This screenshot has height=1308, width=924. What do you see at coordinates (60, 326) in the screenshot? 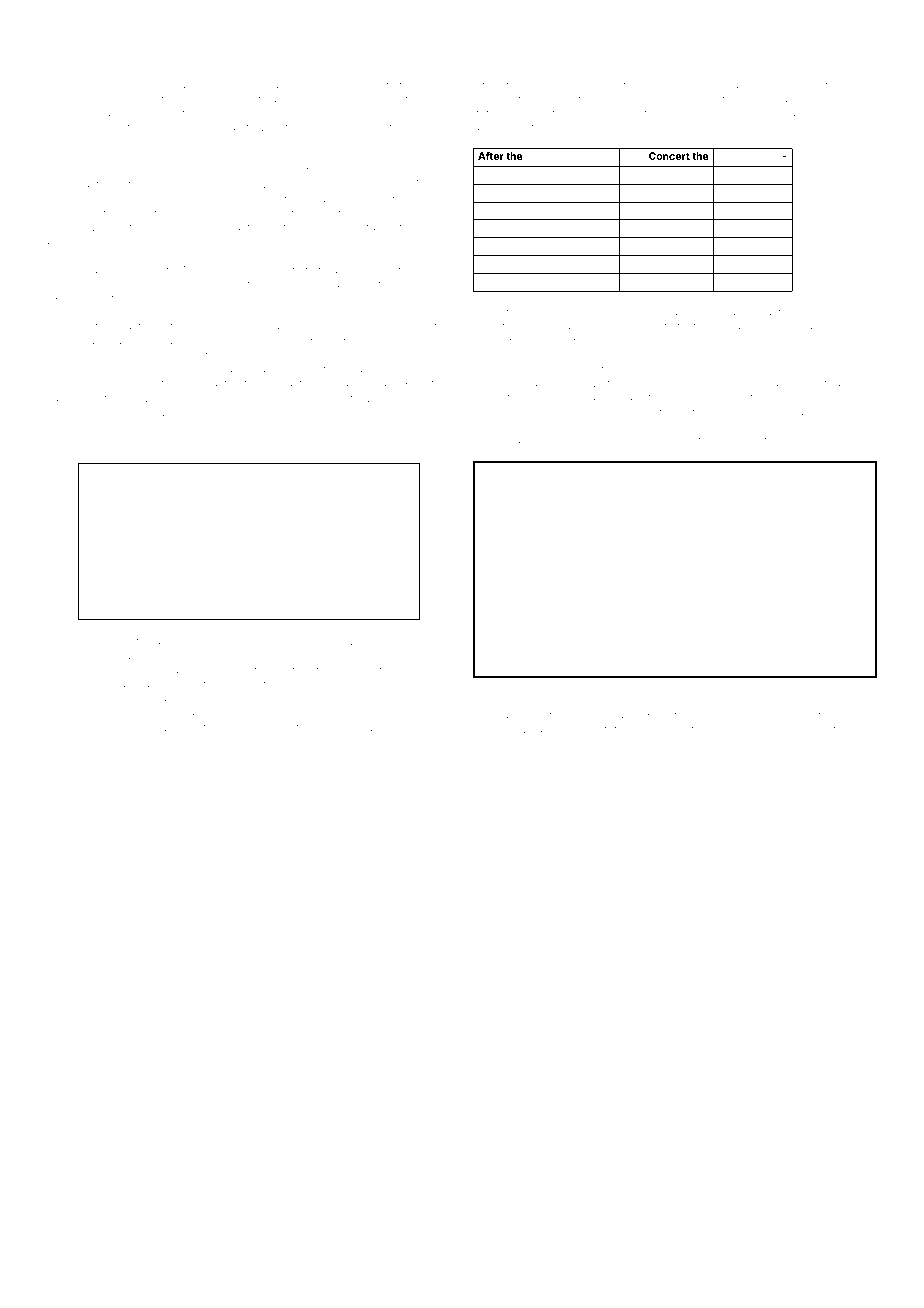
I see `Yves` at bounding box center [60, 326].
